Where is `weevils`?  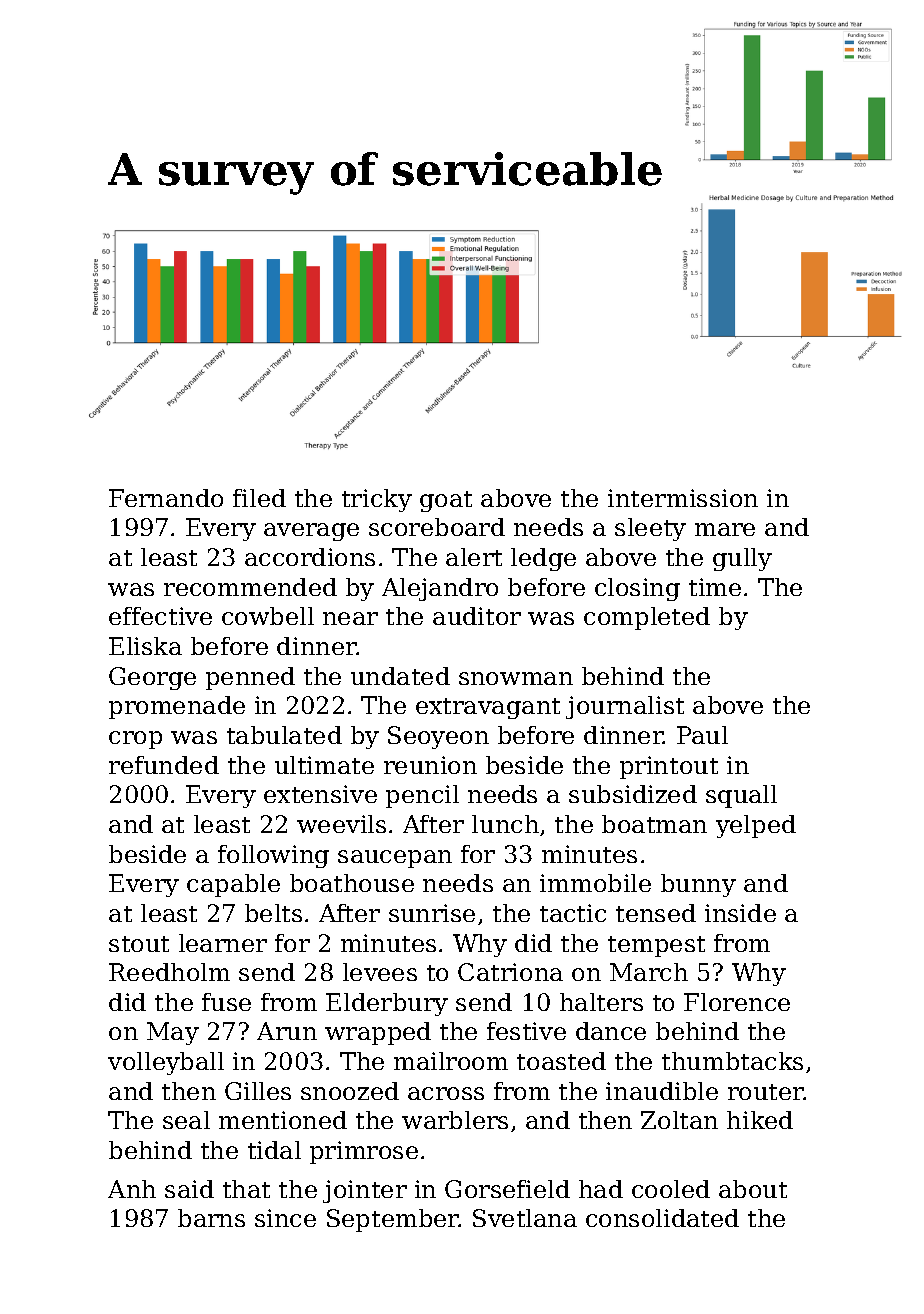
weevils is located at coordinates (341, 824).
